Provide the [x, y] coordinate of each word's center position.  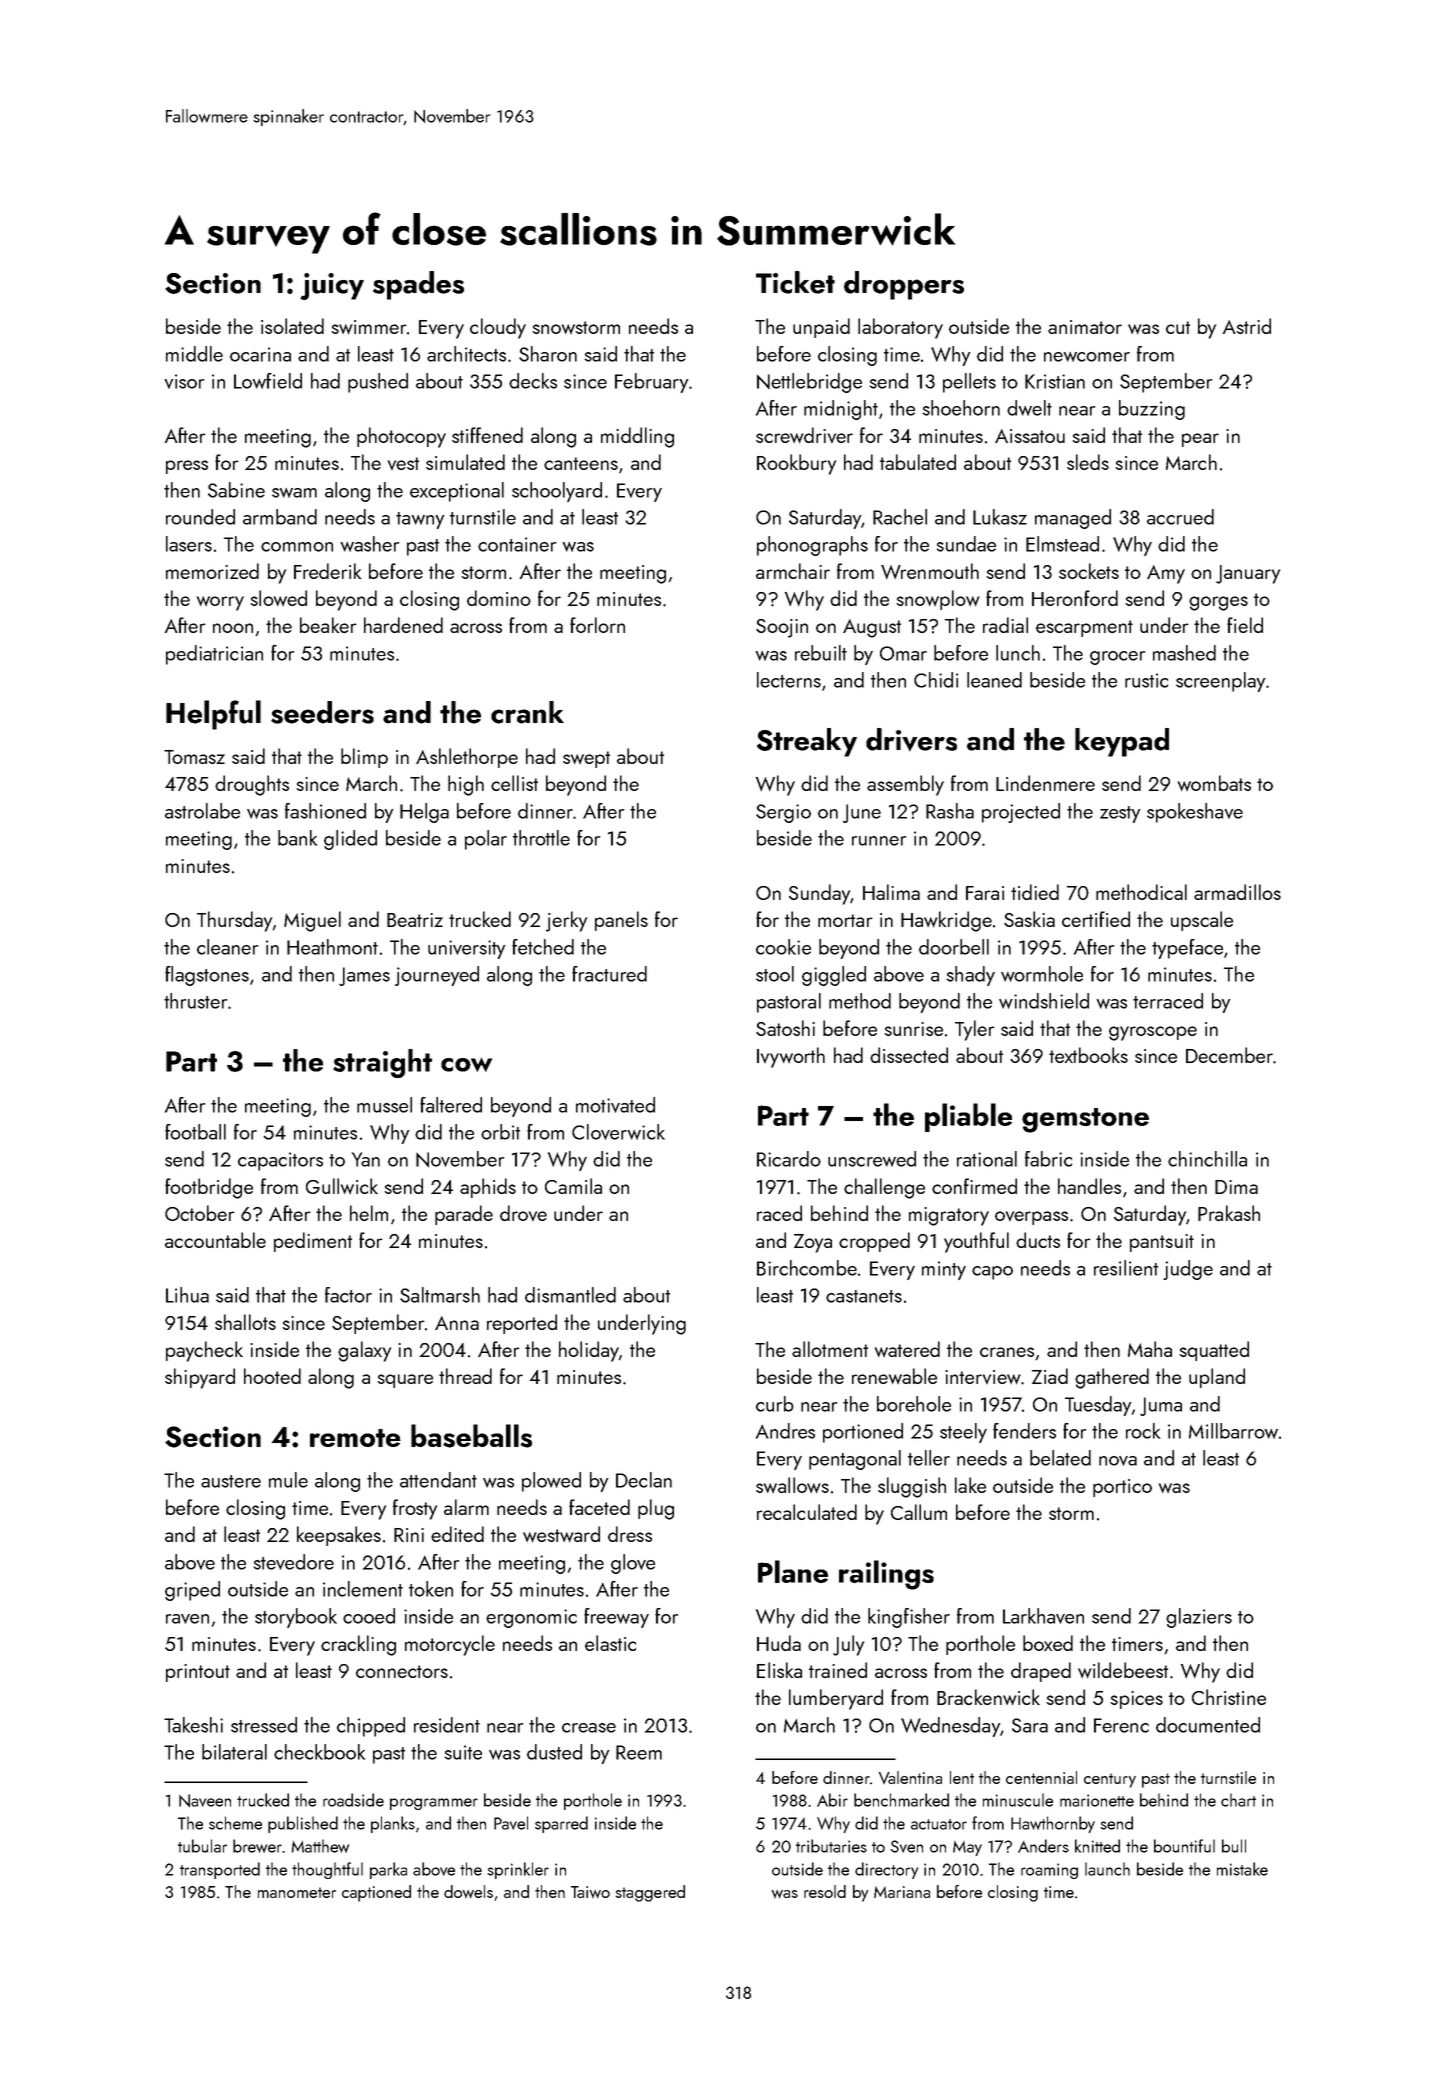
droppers [904, 285]
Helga [424, 813]
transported [220, 1870]
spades [418, 285]
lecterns [789, 680]
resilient [1126, 1268]
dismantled [570, 1295]
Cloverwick [618, 1132]
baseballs [471, 1436]
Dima [1236, 1187]
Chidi [936, 680]
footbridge [209, 1188]
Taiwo [590, 1892]
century [1110, 1780]
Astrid [1247, 326]
